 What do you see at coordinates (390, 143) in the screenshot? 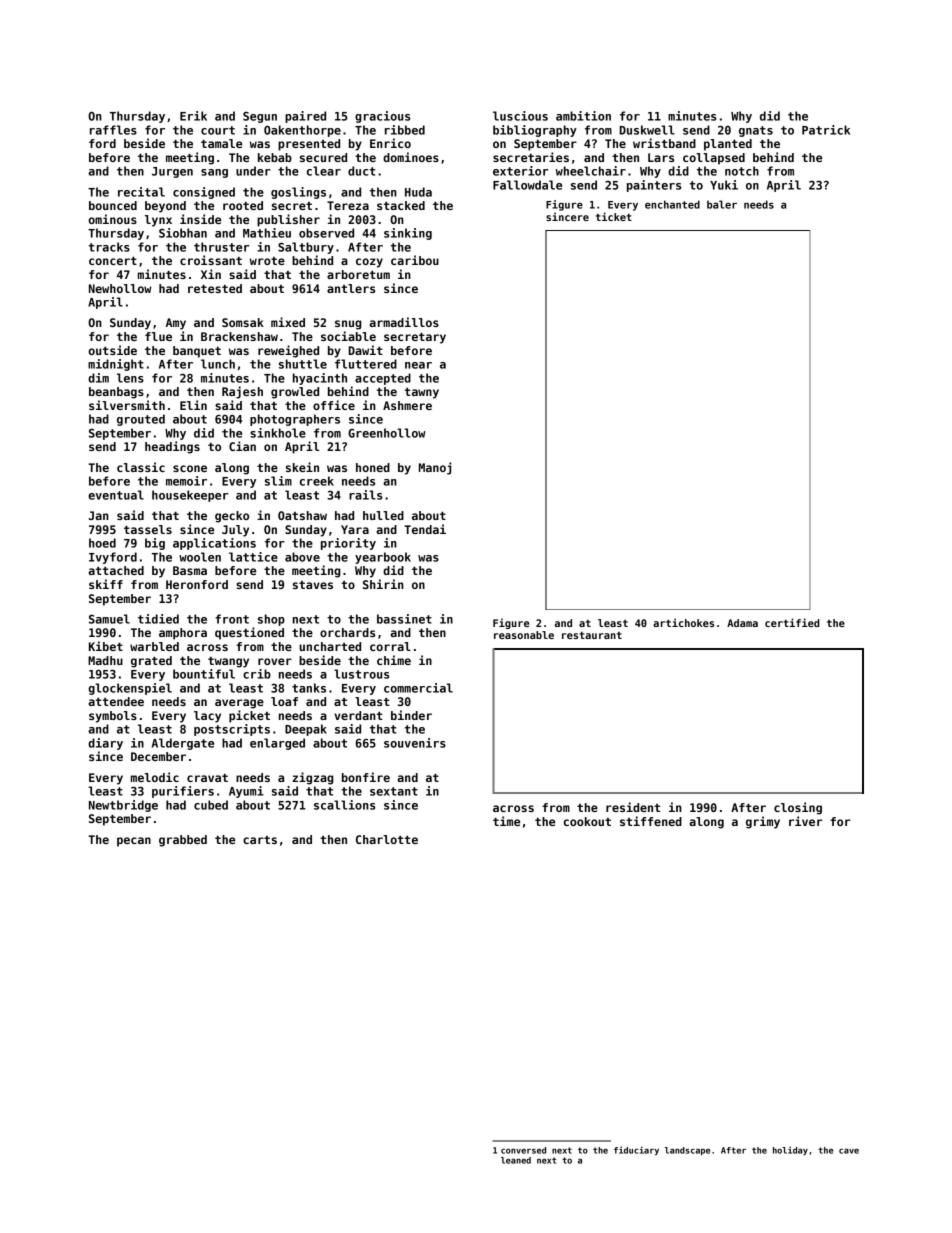
I see `Enrico` at bounding box center [390, 143].
